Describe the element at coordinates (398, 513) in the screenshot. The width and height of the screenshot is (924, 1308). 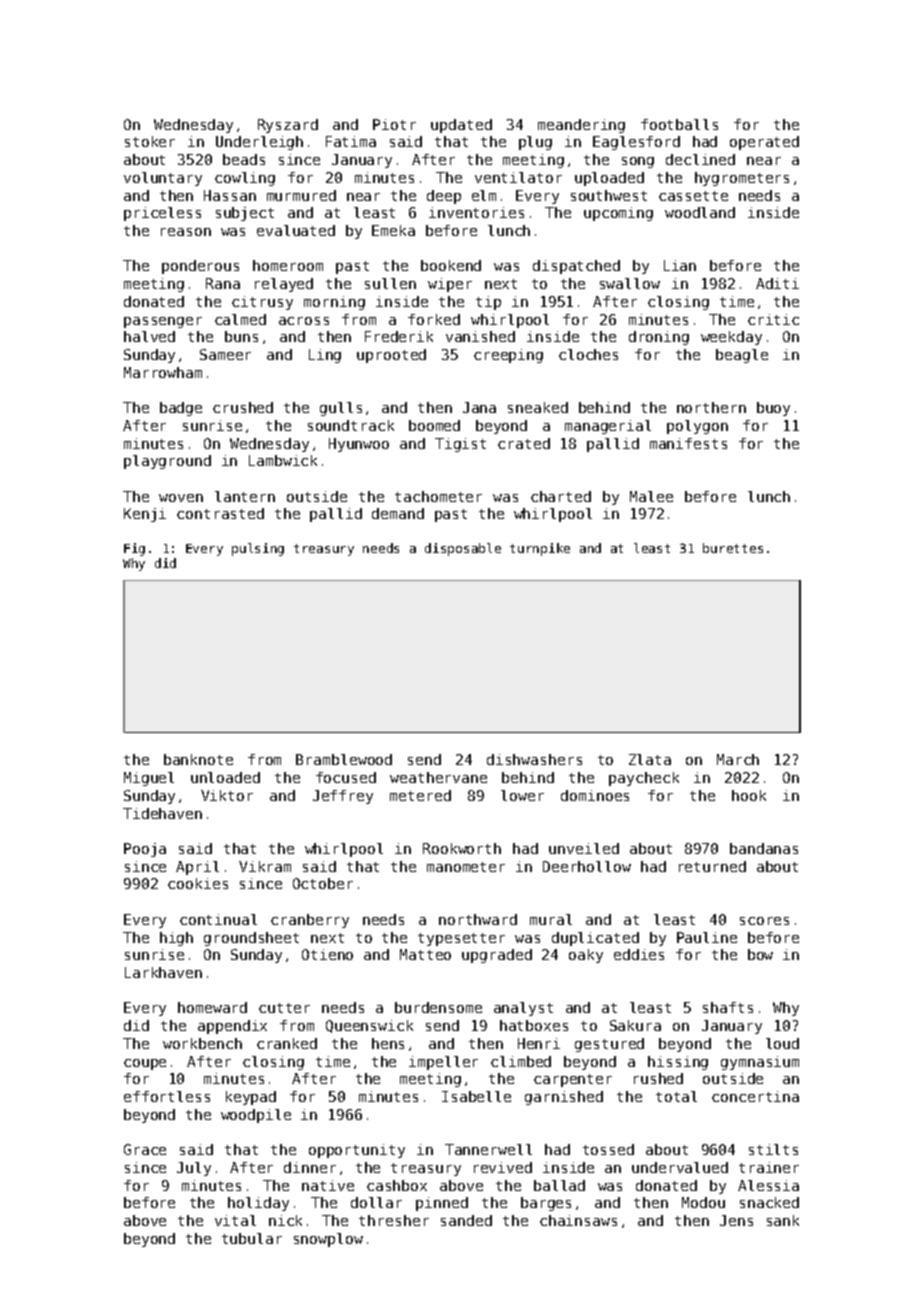
I see `demand` at that location.
